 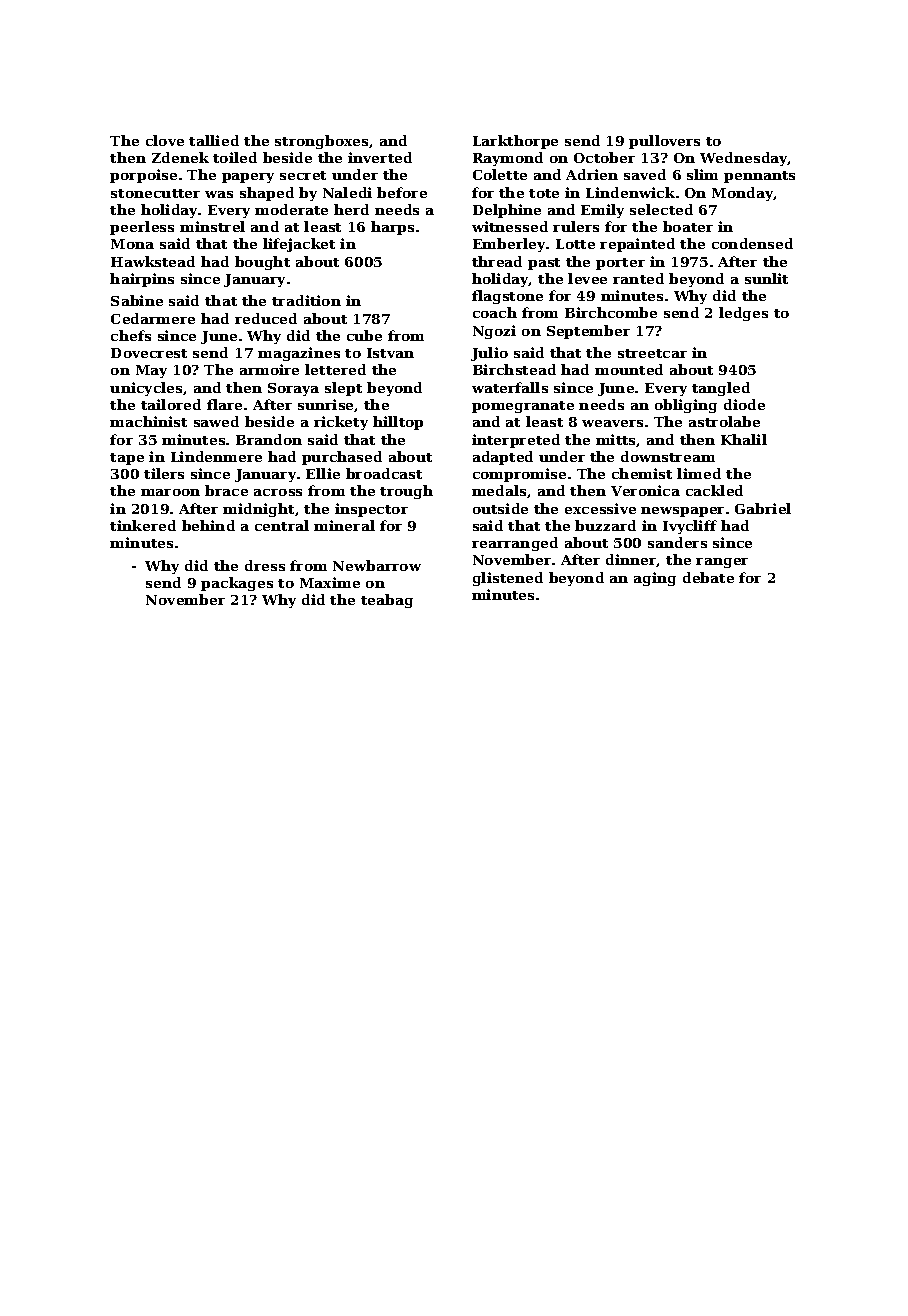 What do you see at coordinates (724, 421) in the document?
I see `astrolabe` at bounding box center [724, 421].
